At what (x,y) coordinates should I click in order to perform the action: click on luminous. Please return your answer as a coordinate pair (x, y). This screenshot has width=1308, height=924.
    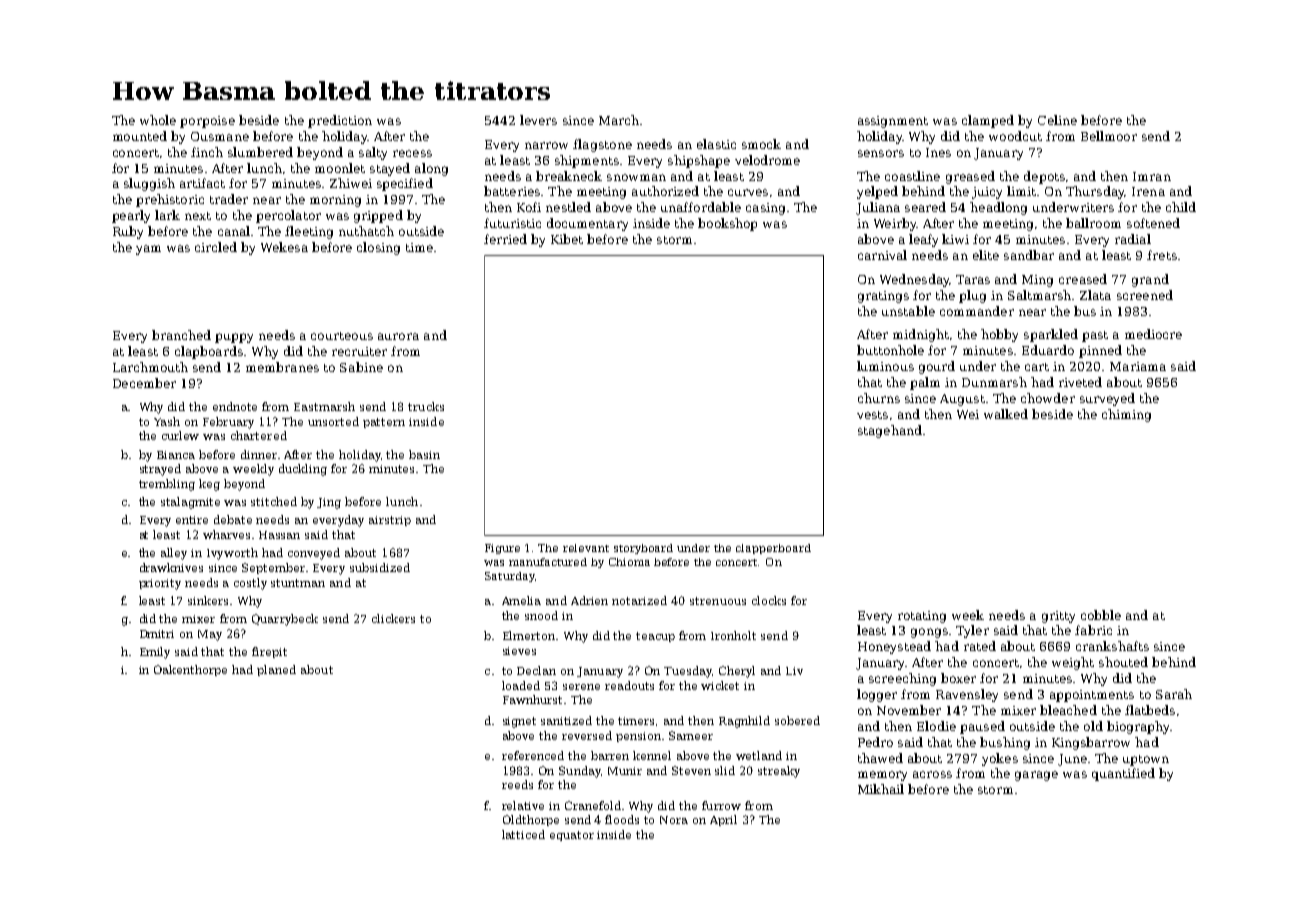
    Looking at the image, I should click on (885, 366).
